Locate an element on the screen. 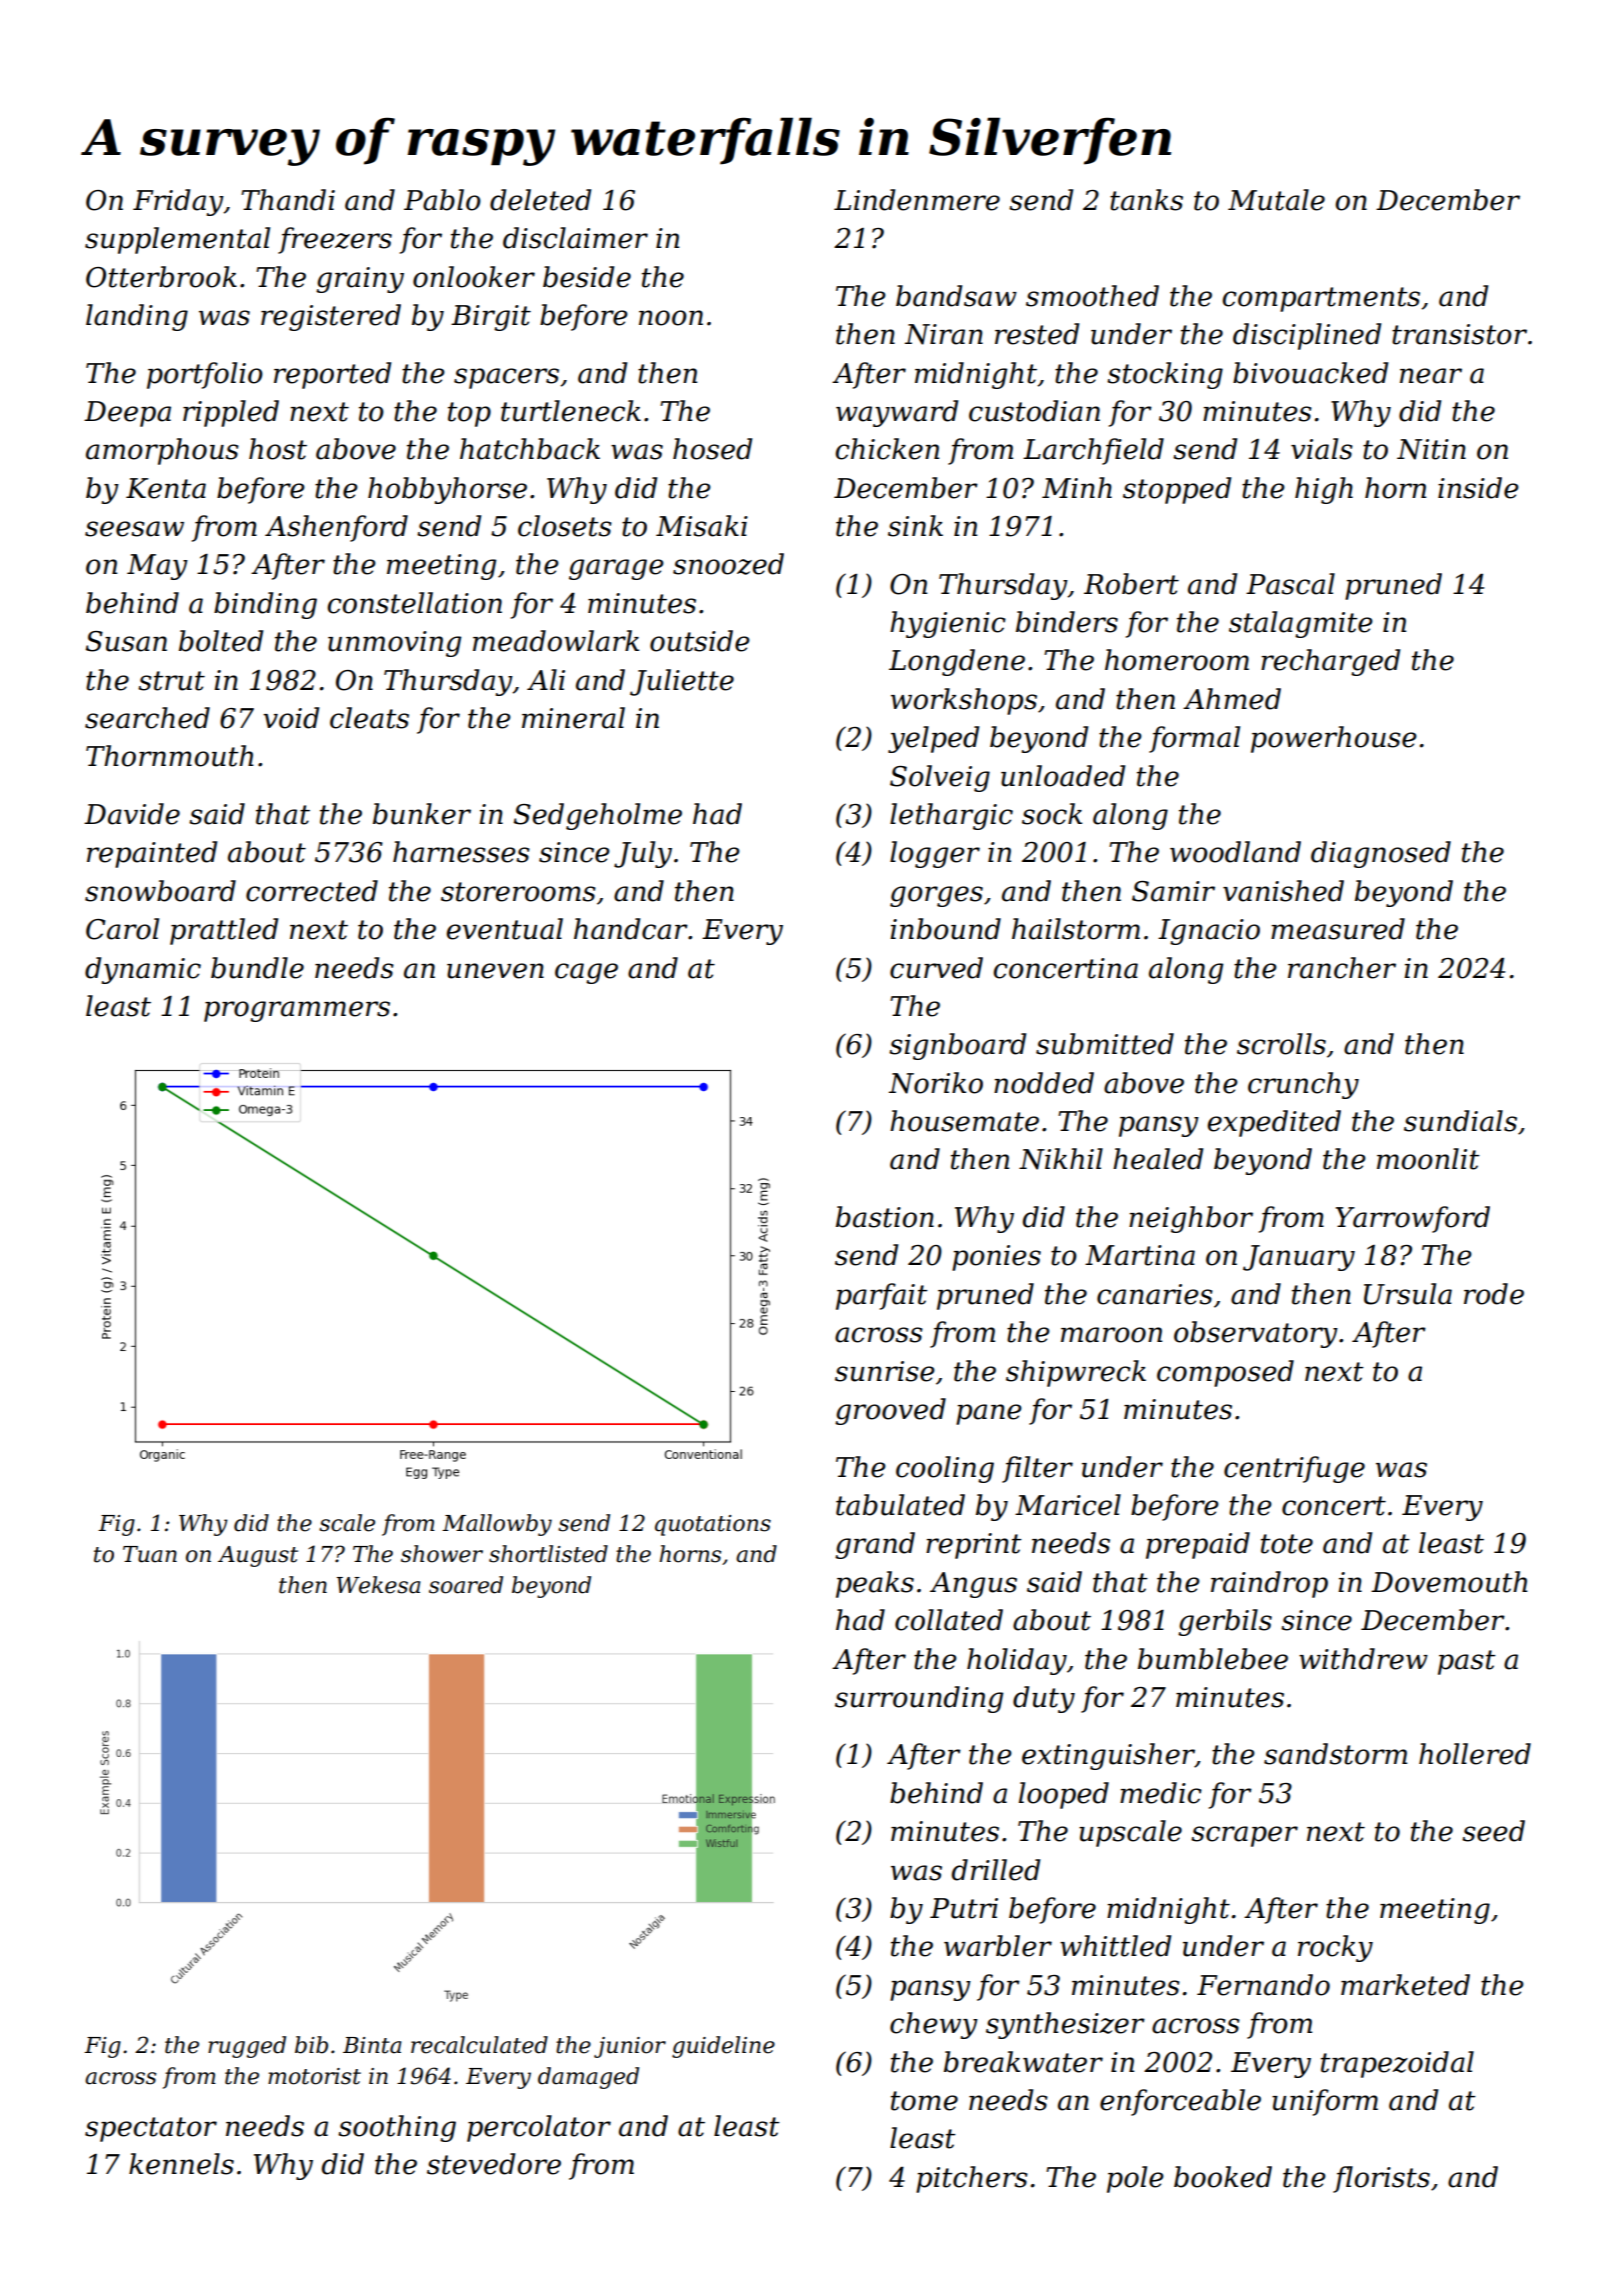 The image size is (1620, 2292). Tuan is located at coordinates (150, 1554).
